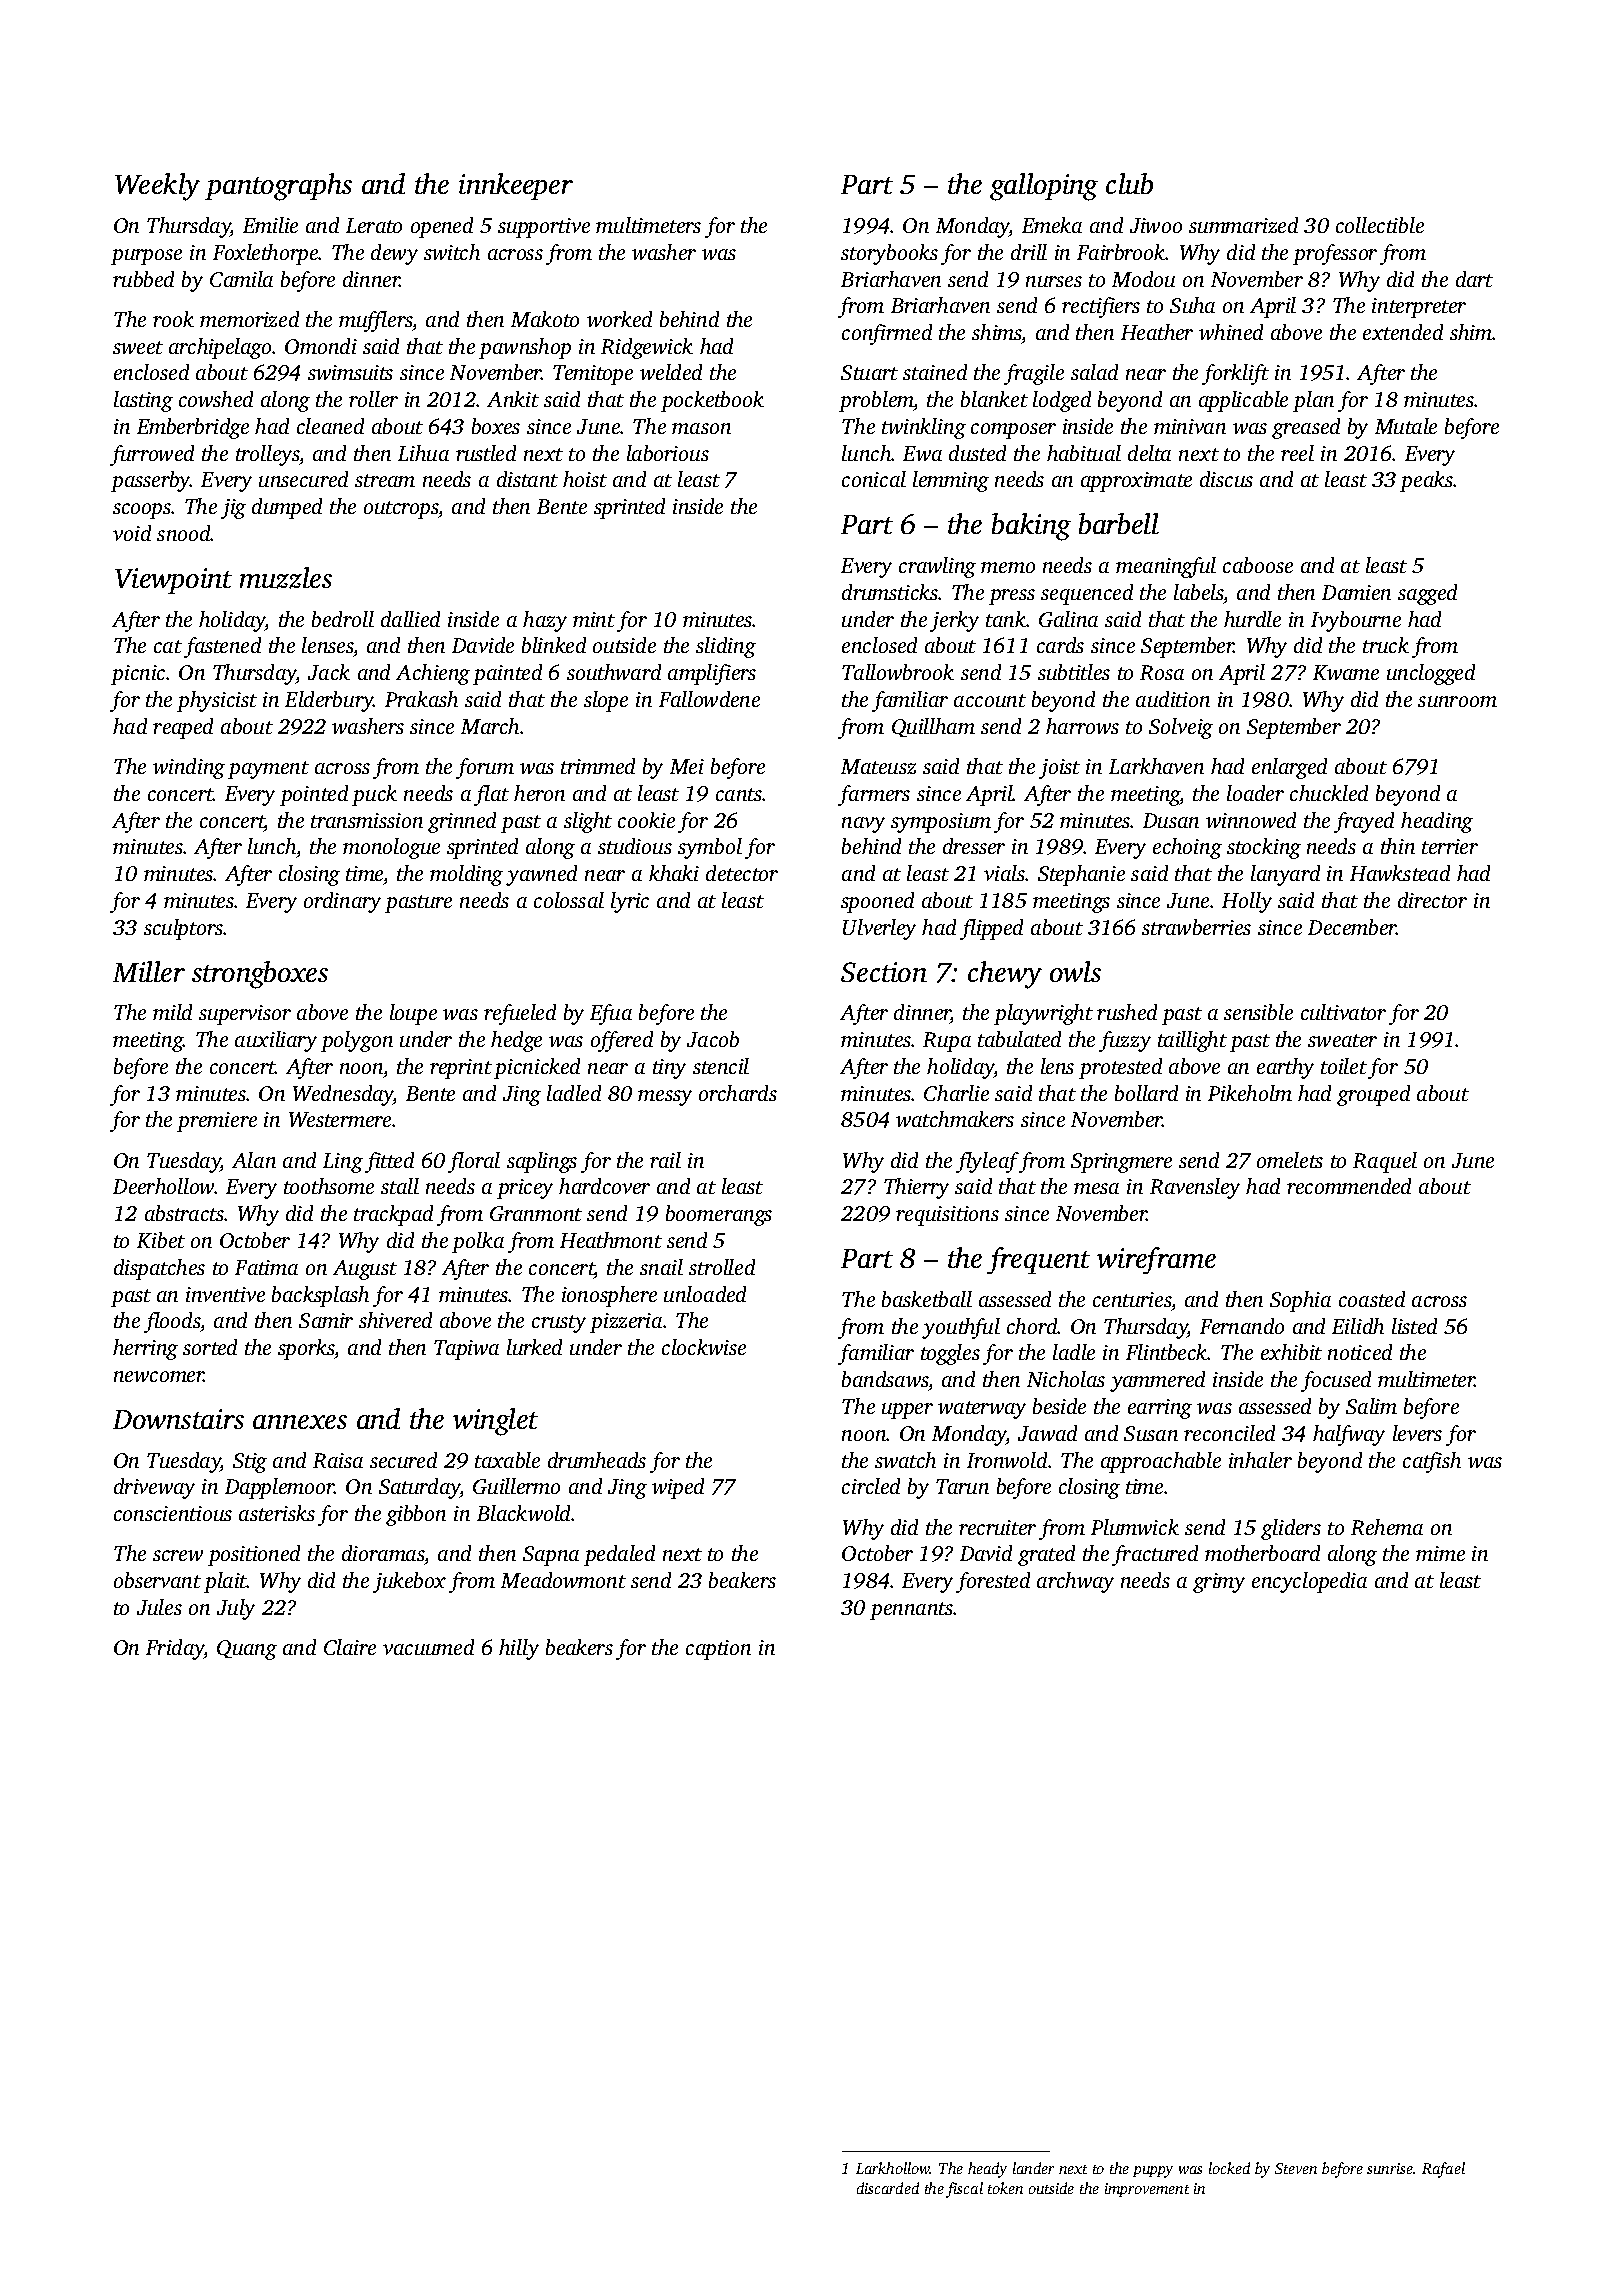 This document has height=2292, width=1620. Describe the element at coordinates (491, 795) in the document. I see `flat` at that location.
